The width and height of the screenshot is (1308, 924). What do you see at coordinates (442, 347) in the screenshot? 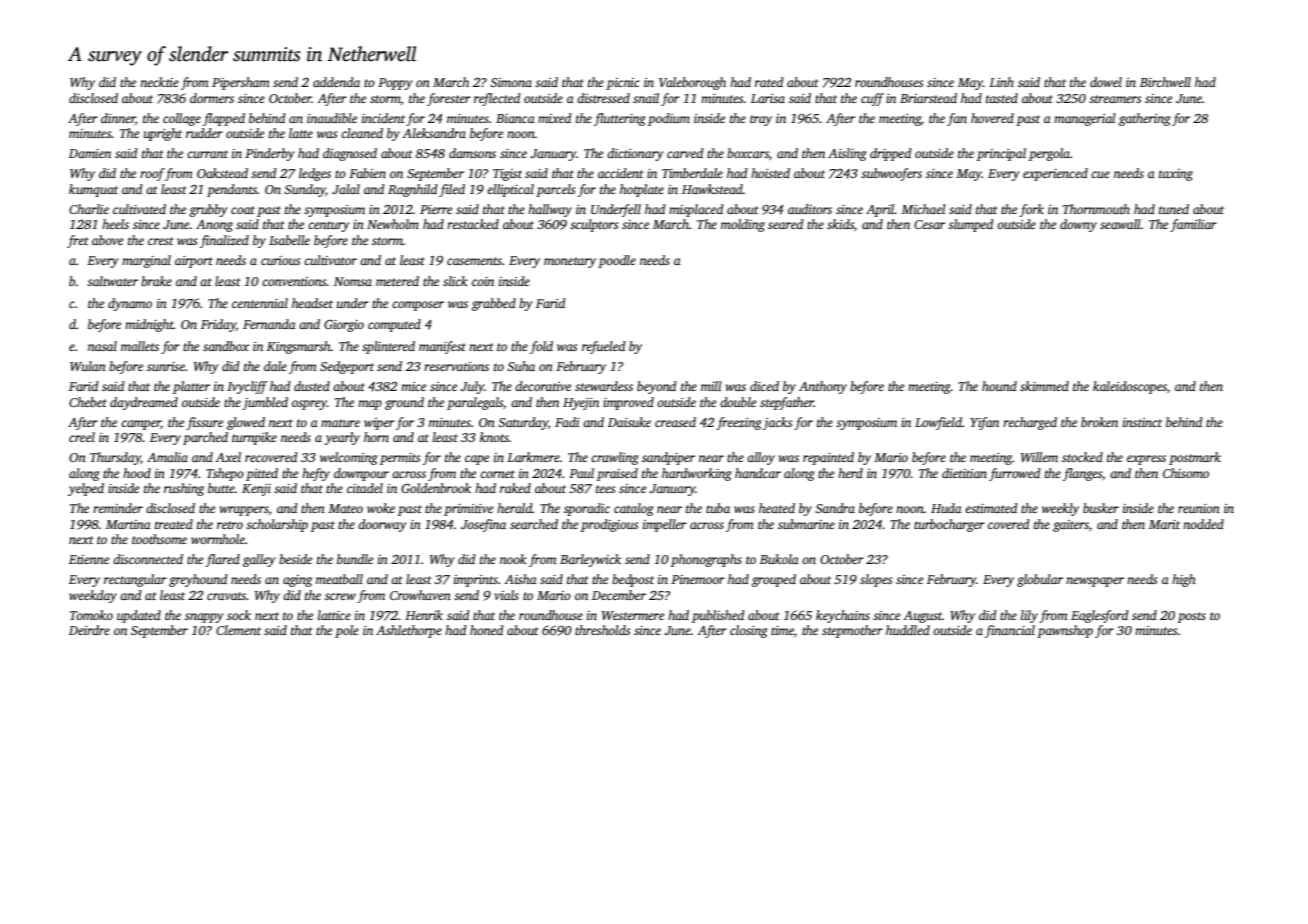
I see `manifest` at bounding box center [442, 347].
